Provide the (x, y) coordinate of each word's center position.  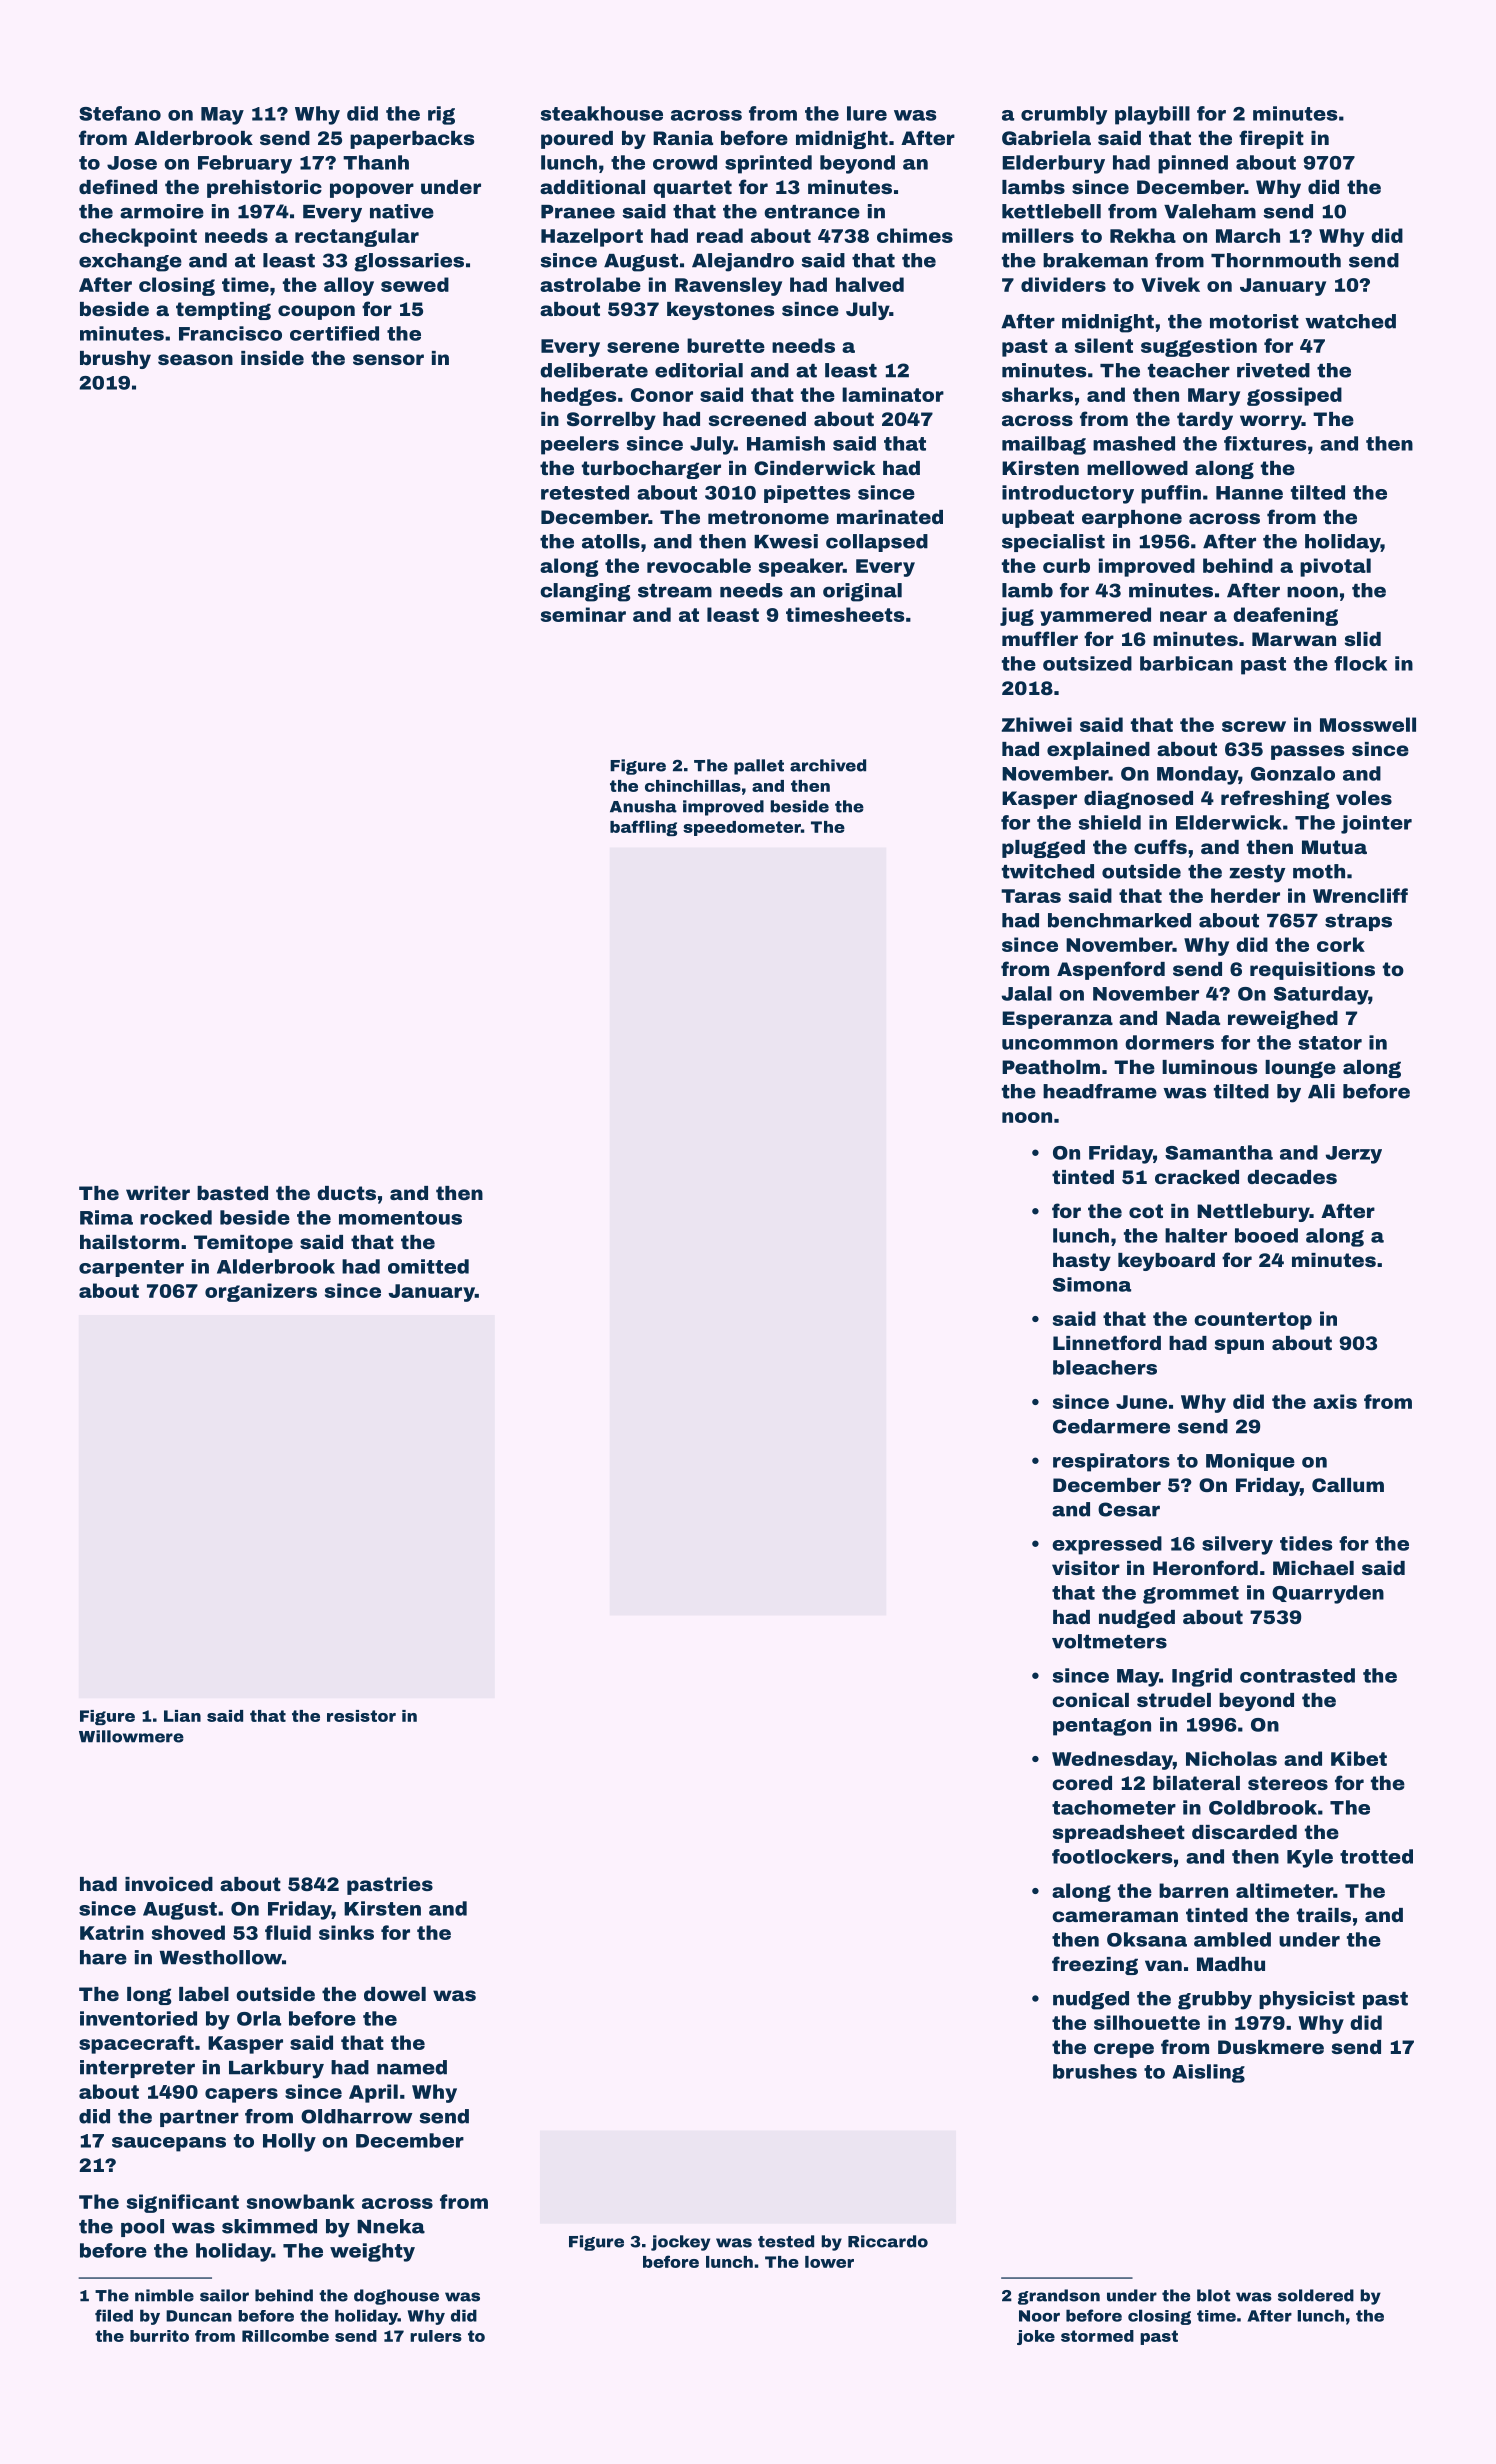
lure (867, 113)
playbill (1152, 115)
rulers (436, 2336)
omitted (428, 1266)
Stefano (120, 113)
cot (1146, 1211)
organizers (261, 1292)
